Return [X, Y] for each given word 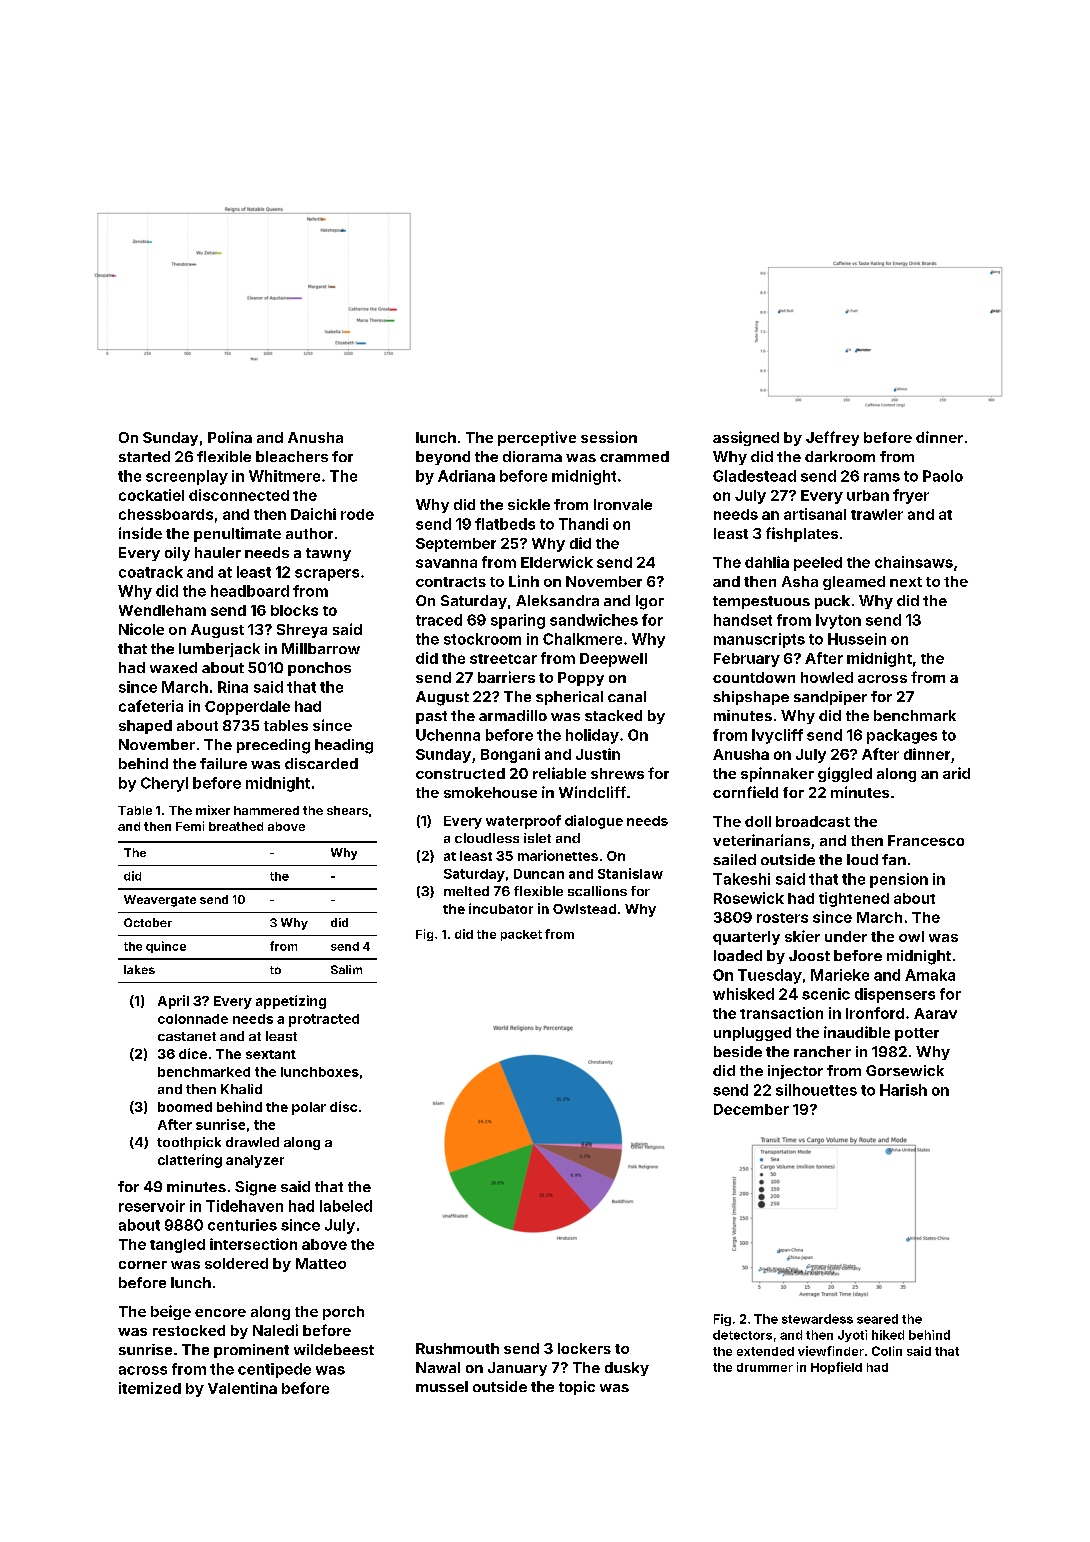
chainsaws [914, 562]
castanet [187, 1036]
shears [347, 810]
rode [357, 514]
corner [143, 1265]
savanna [446, 563]
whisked [743, 994]
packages [902, 736]
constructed [460, 773]
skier [802, 936]
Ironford [875, 1013]
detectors [742, 1335]
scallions [597, 891]
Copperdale [247, 708]
